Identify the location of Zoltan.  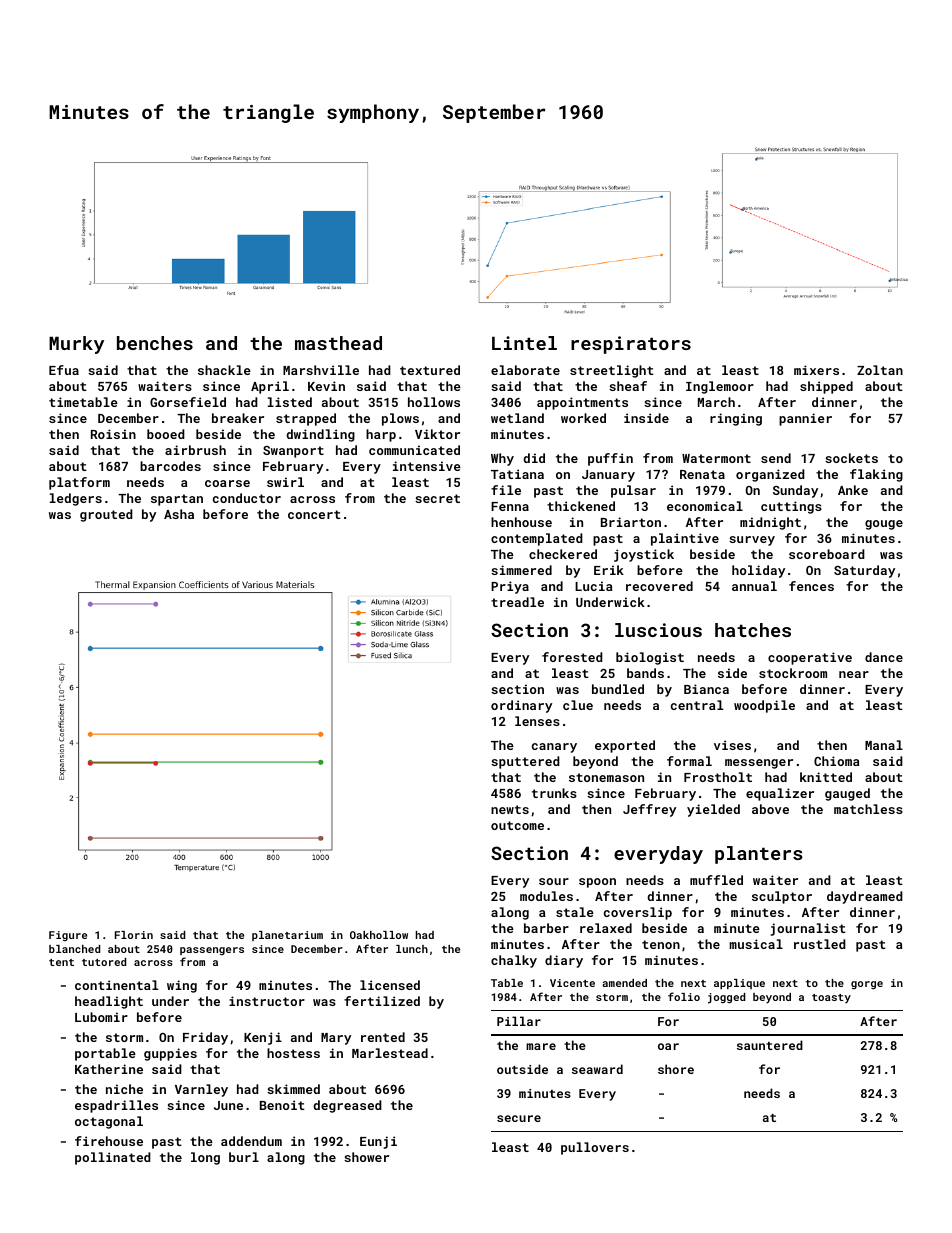
(880, 370).
